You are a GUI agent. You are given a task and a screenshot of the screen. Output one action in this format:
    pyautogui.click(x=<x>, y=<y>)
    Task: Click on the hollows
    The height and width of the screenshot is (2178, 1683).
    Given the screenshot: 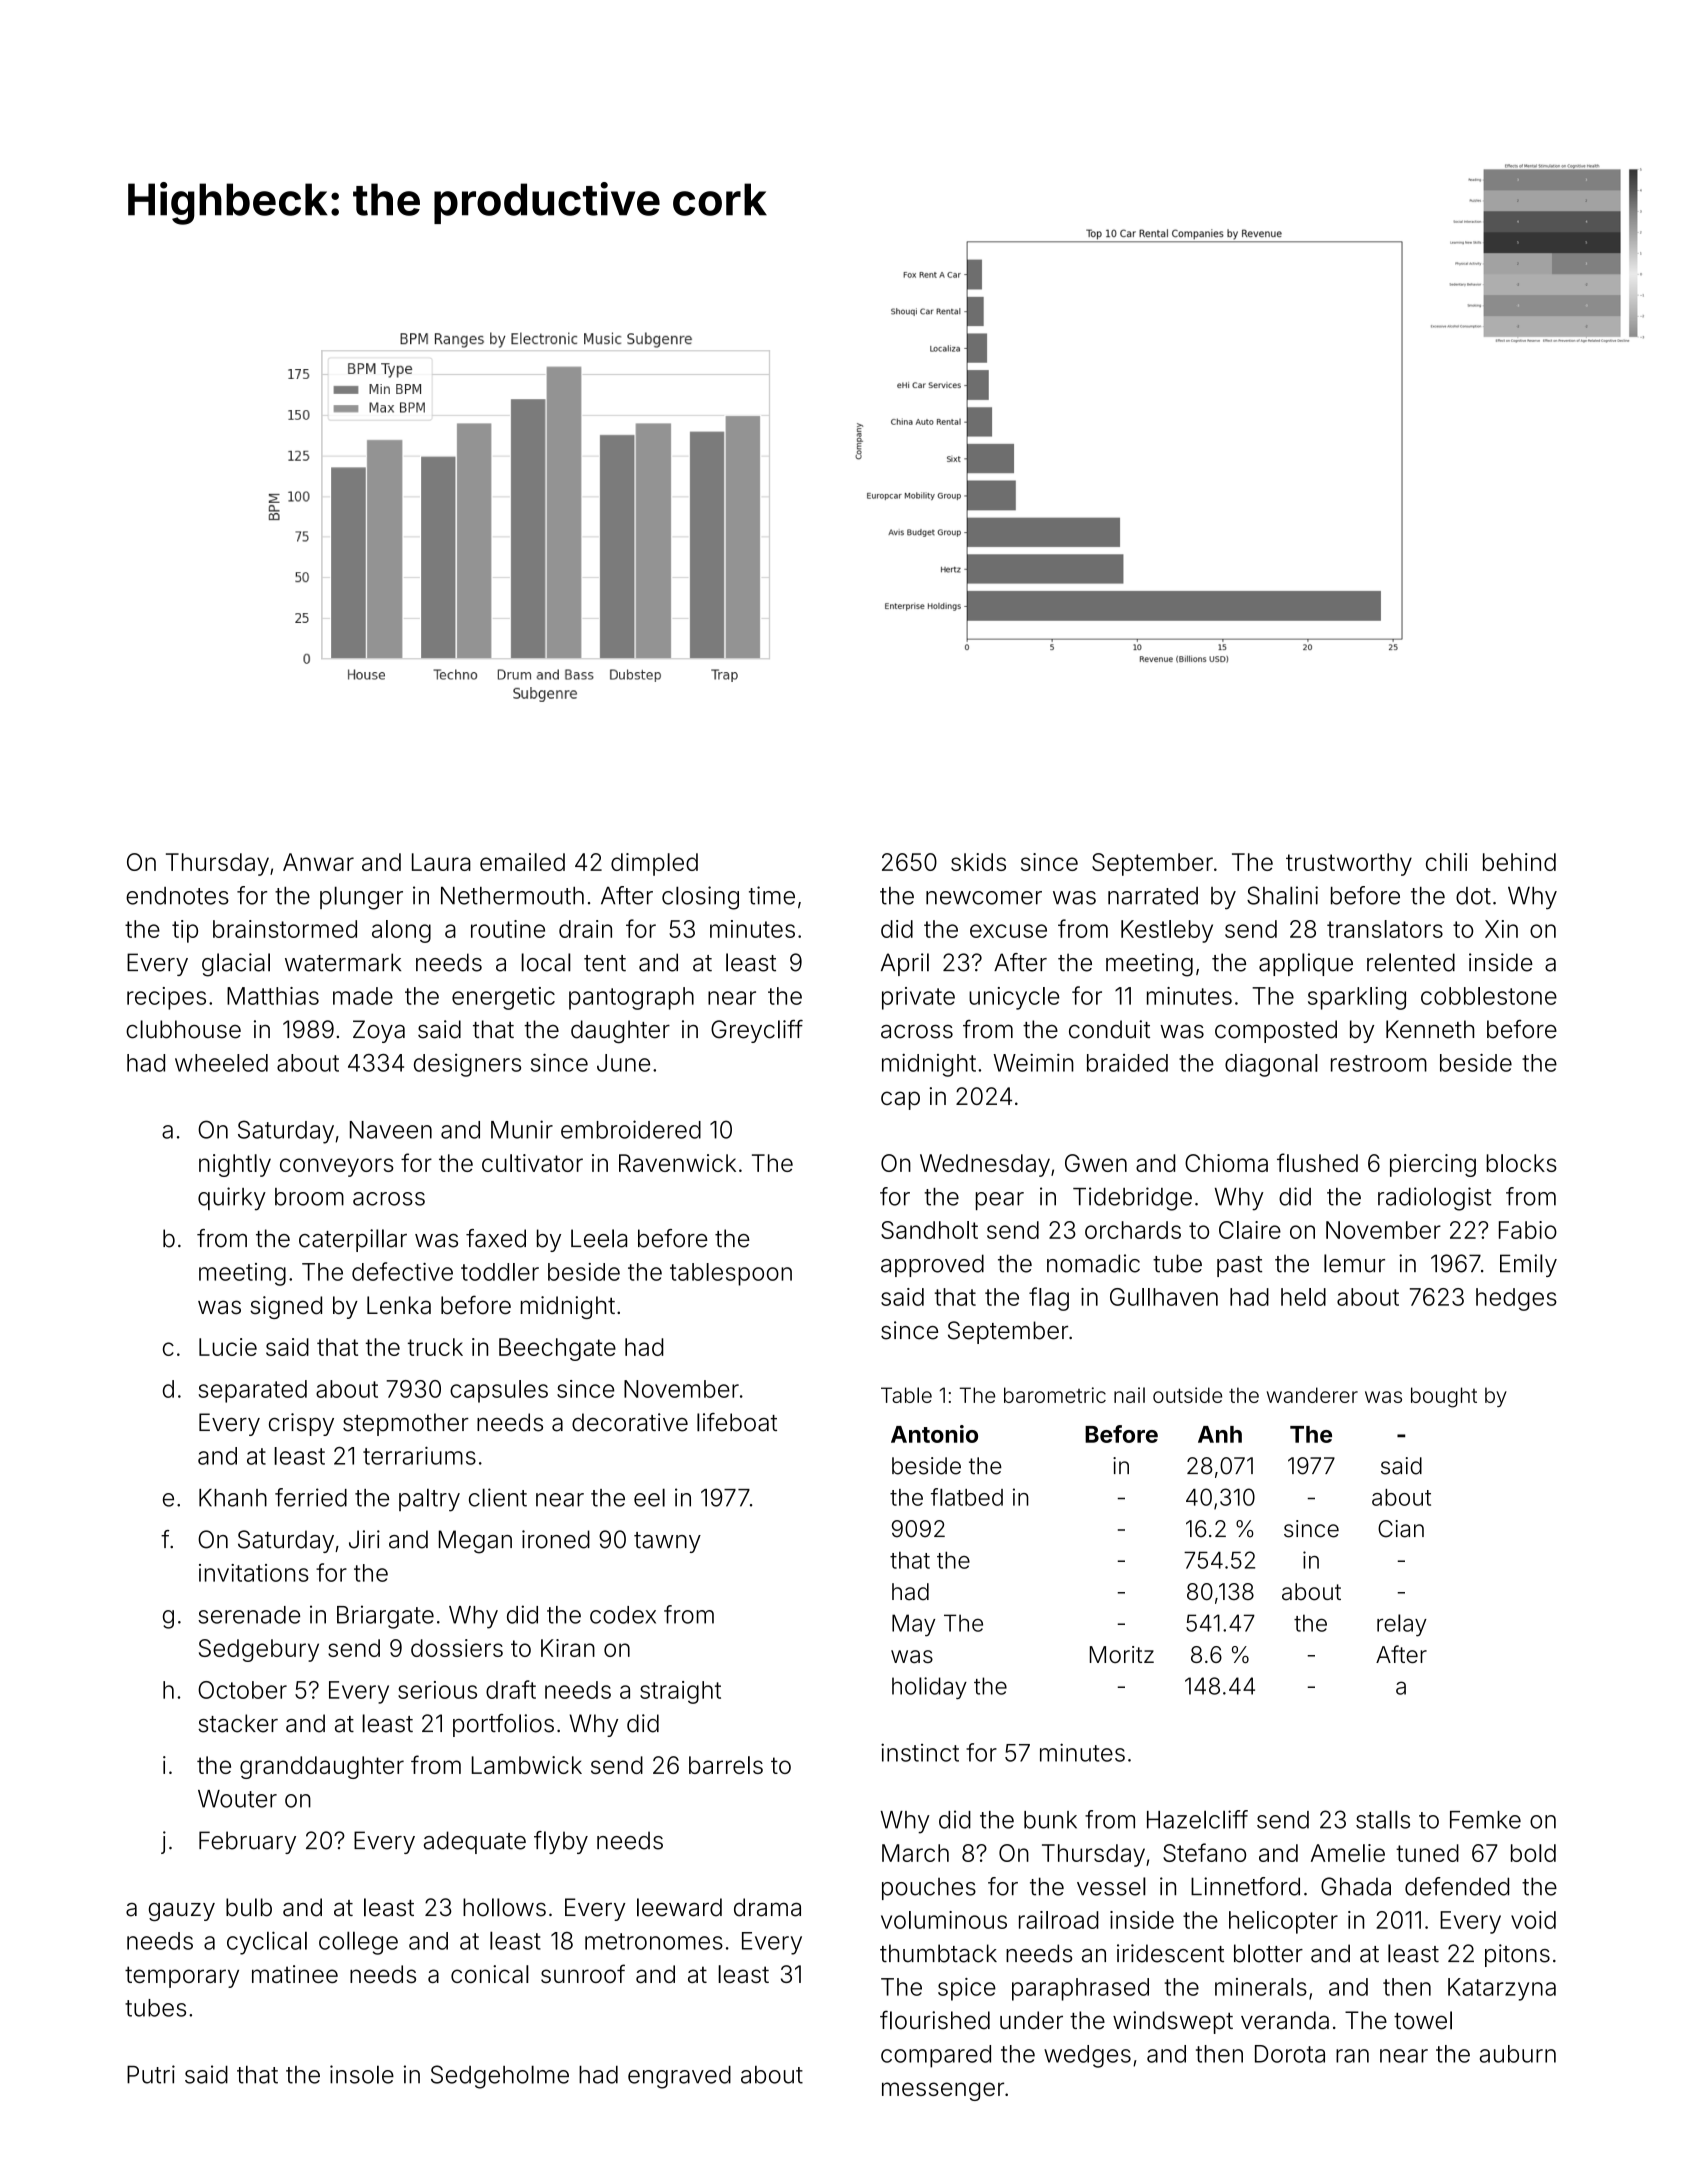 What is the action you would take?
    pyautogui.click(x=504, y=1907)
